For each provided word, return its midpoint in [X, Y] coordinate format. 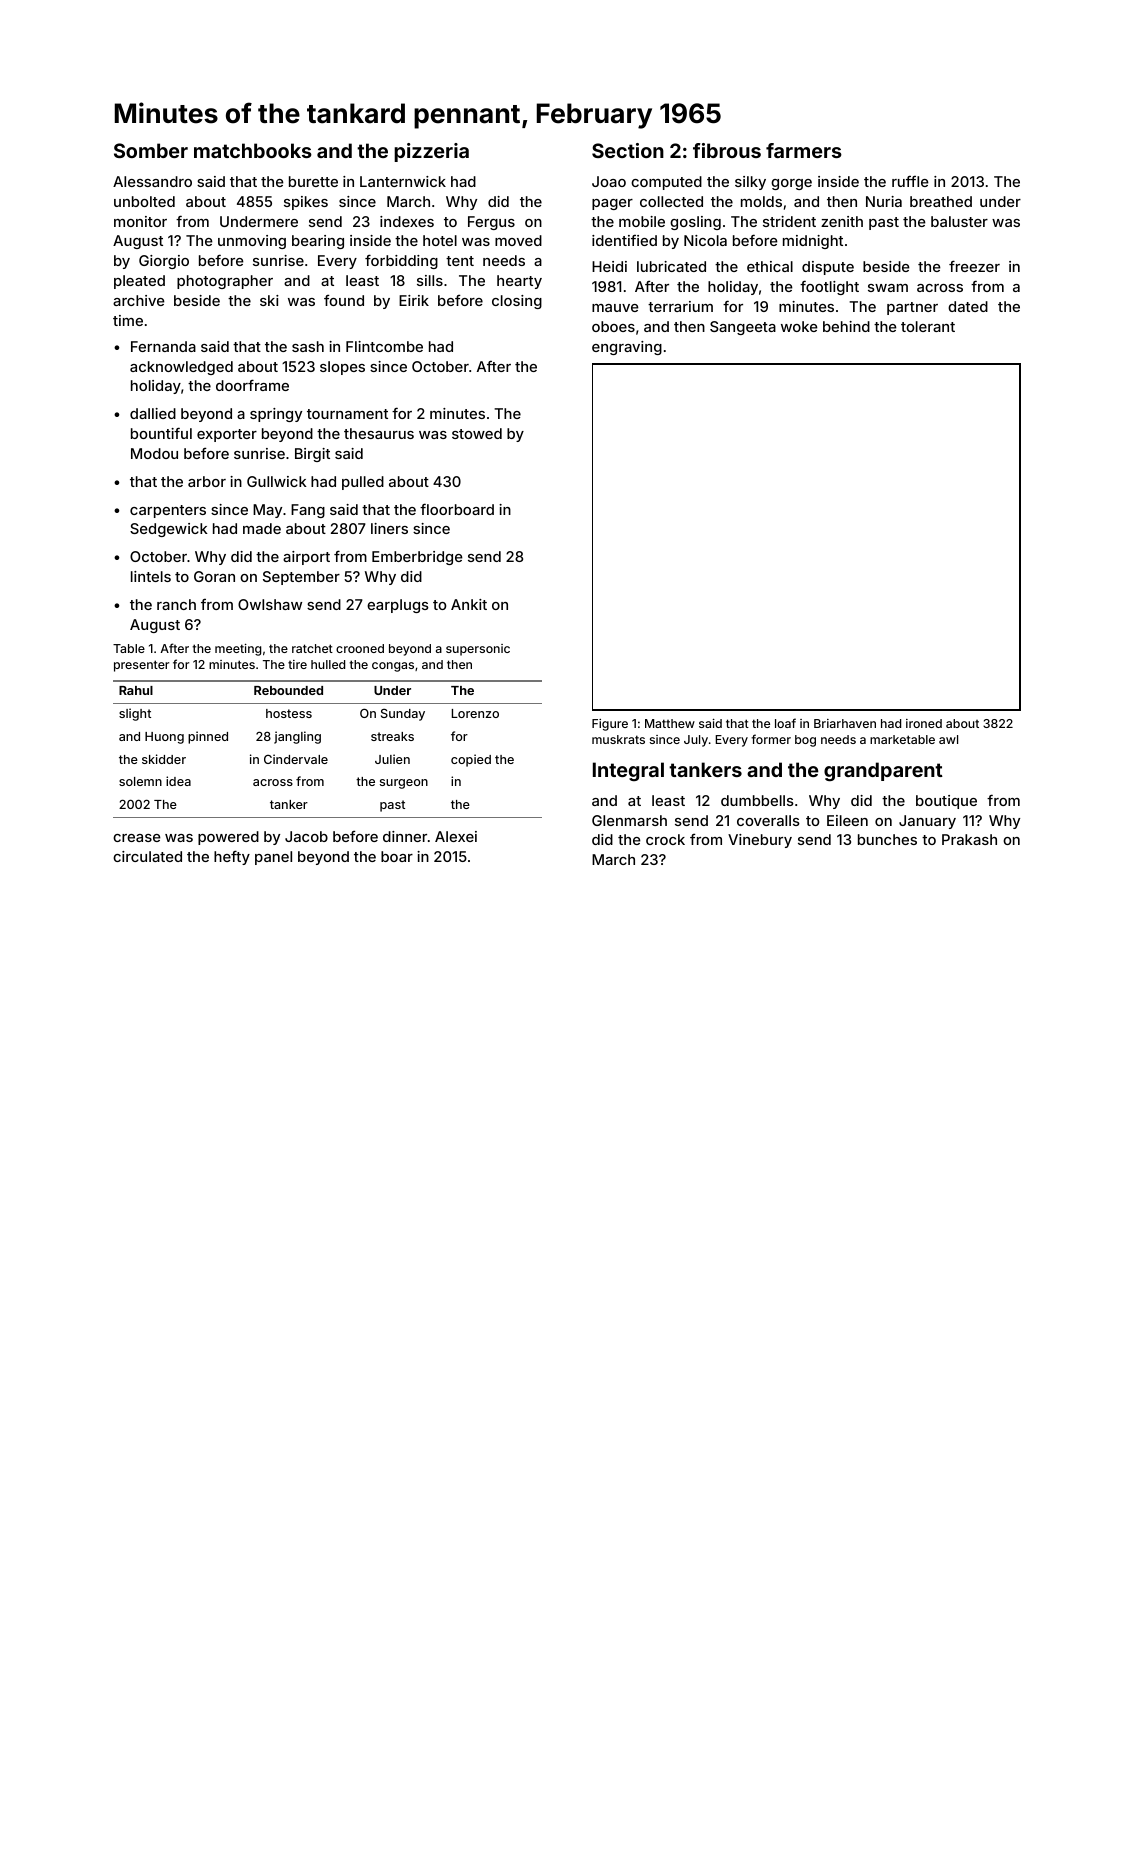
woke [799, 326]
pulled [363, 483]
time [128, 320]
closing [517, 302]
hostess [289, 713]
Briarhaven [845, 723]
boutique [946, 802]
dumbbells [757, 800]
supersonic [478, 650]
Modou [154, 453]
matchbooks [253, 150]
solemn [140, 781]
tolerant [928, 326]
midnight [813, 242]
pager [612, 204]
